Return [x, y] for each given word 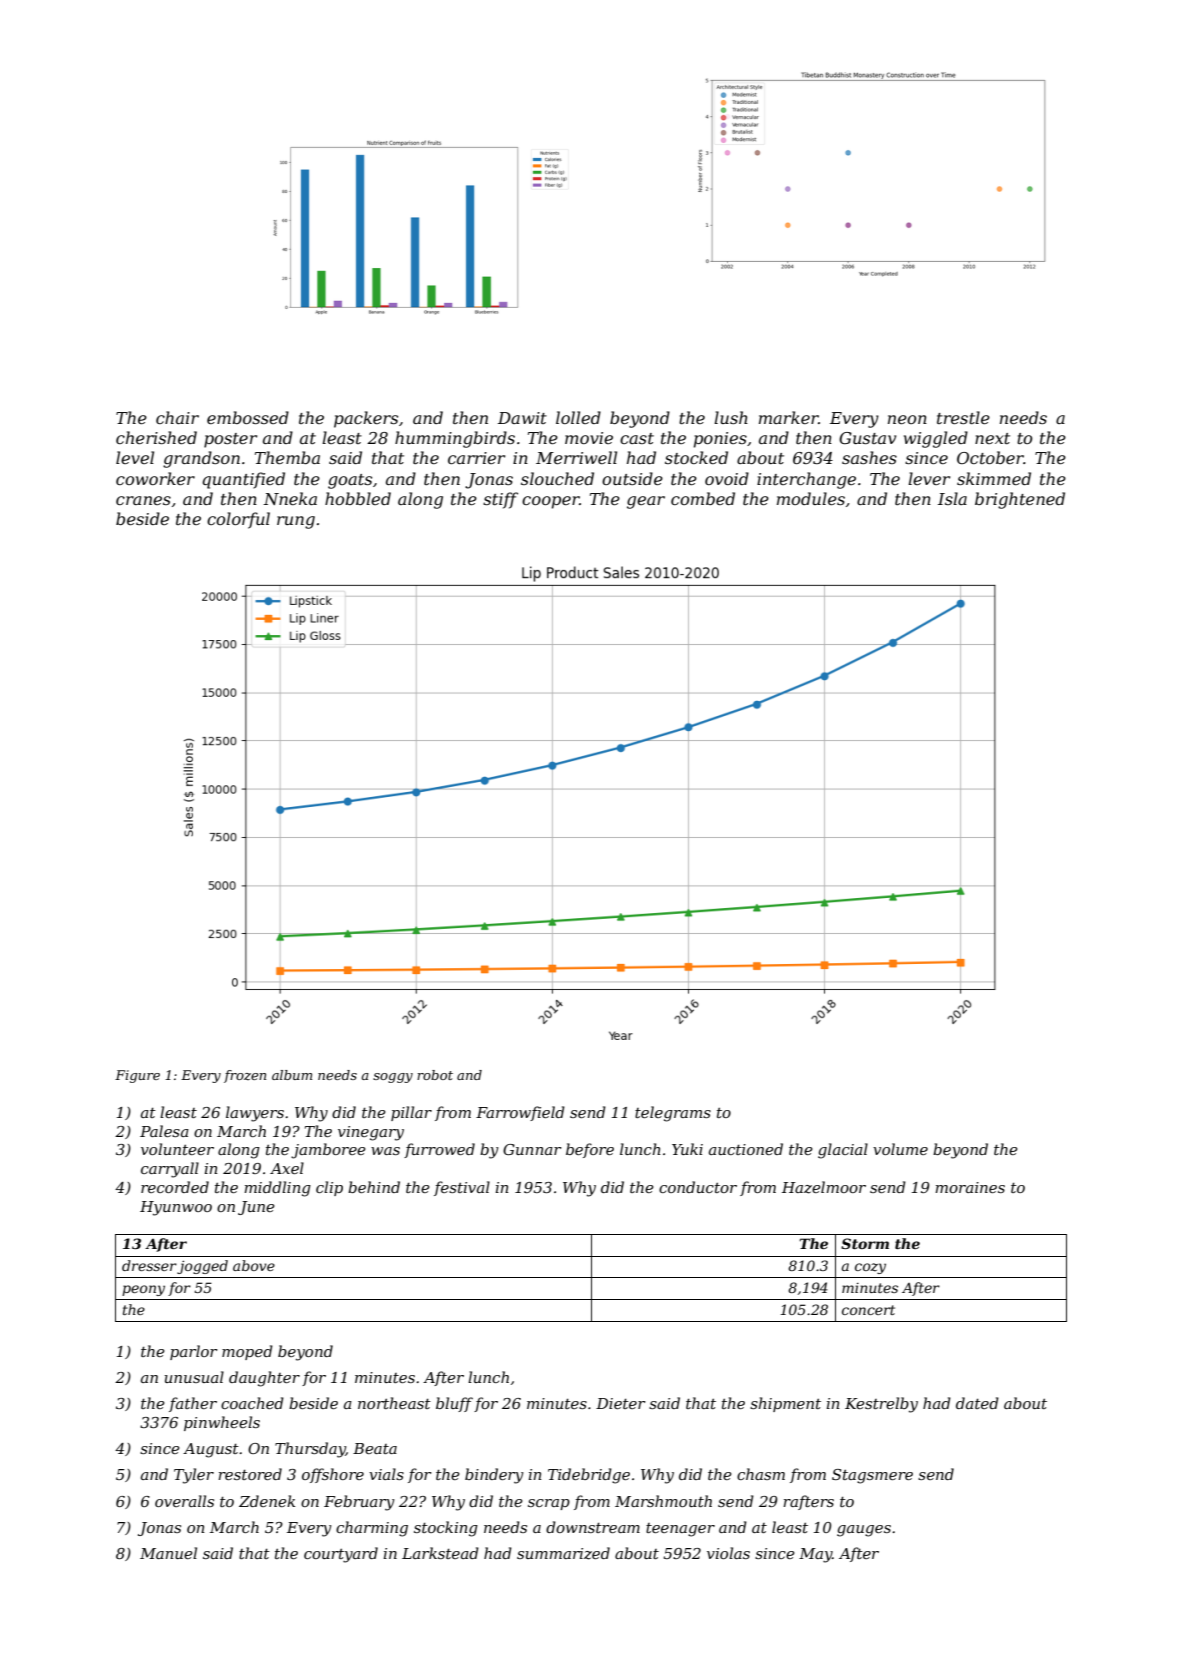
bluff [454, 1404]
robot [435, 1075]
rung [296, 522]
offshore [333, 1475]
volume [900, 1149]
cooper [550, 502]
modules [811, 498]
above [254, 1265]
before [590, 1150]
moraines [970, 1187]
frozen [245, 1076]
